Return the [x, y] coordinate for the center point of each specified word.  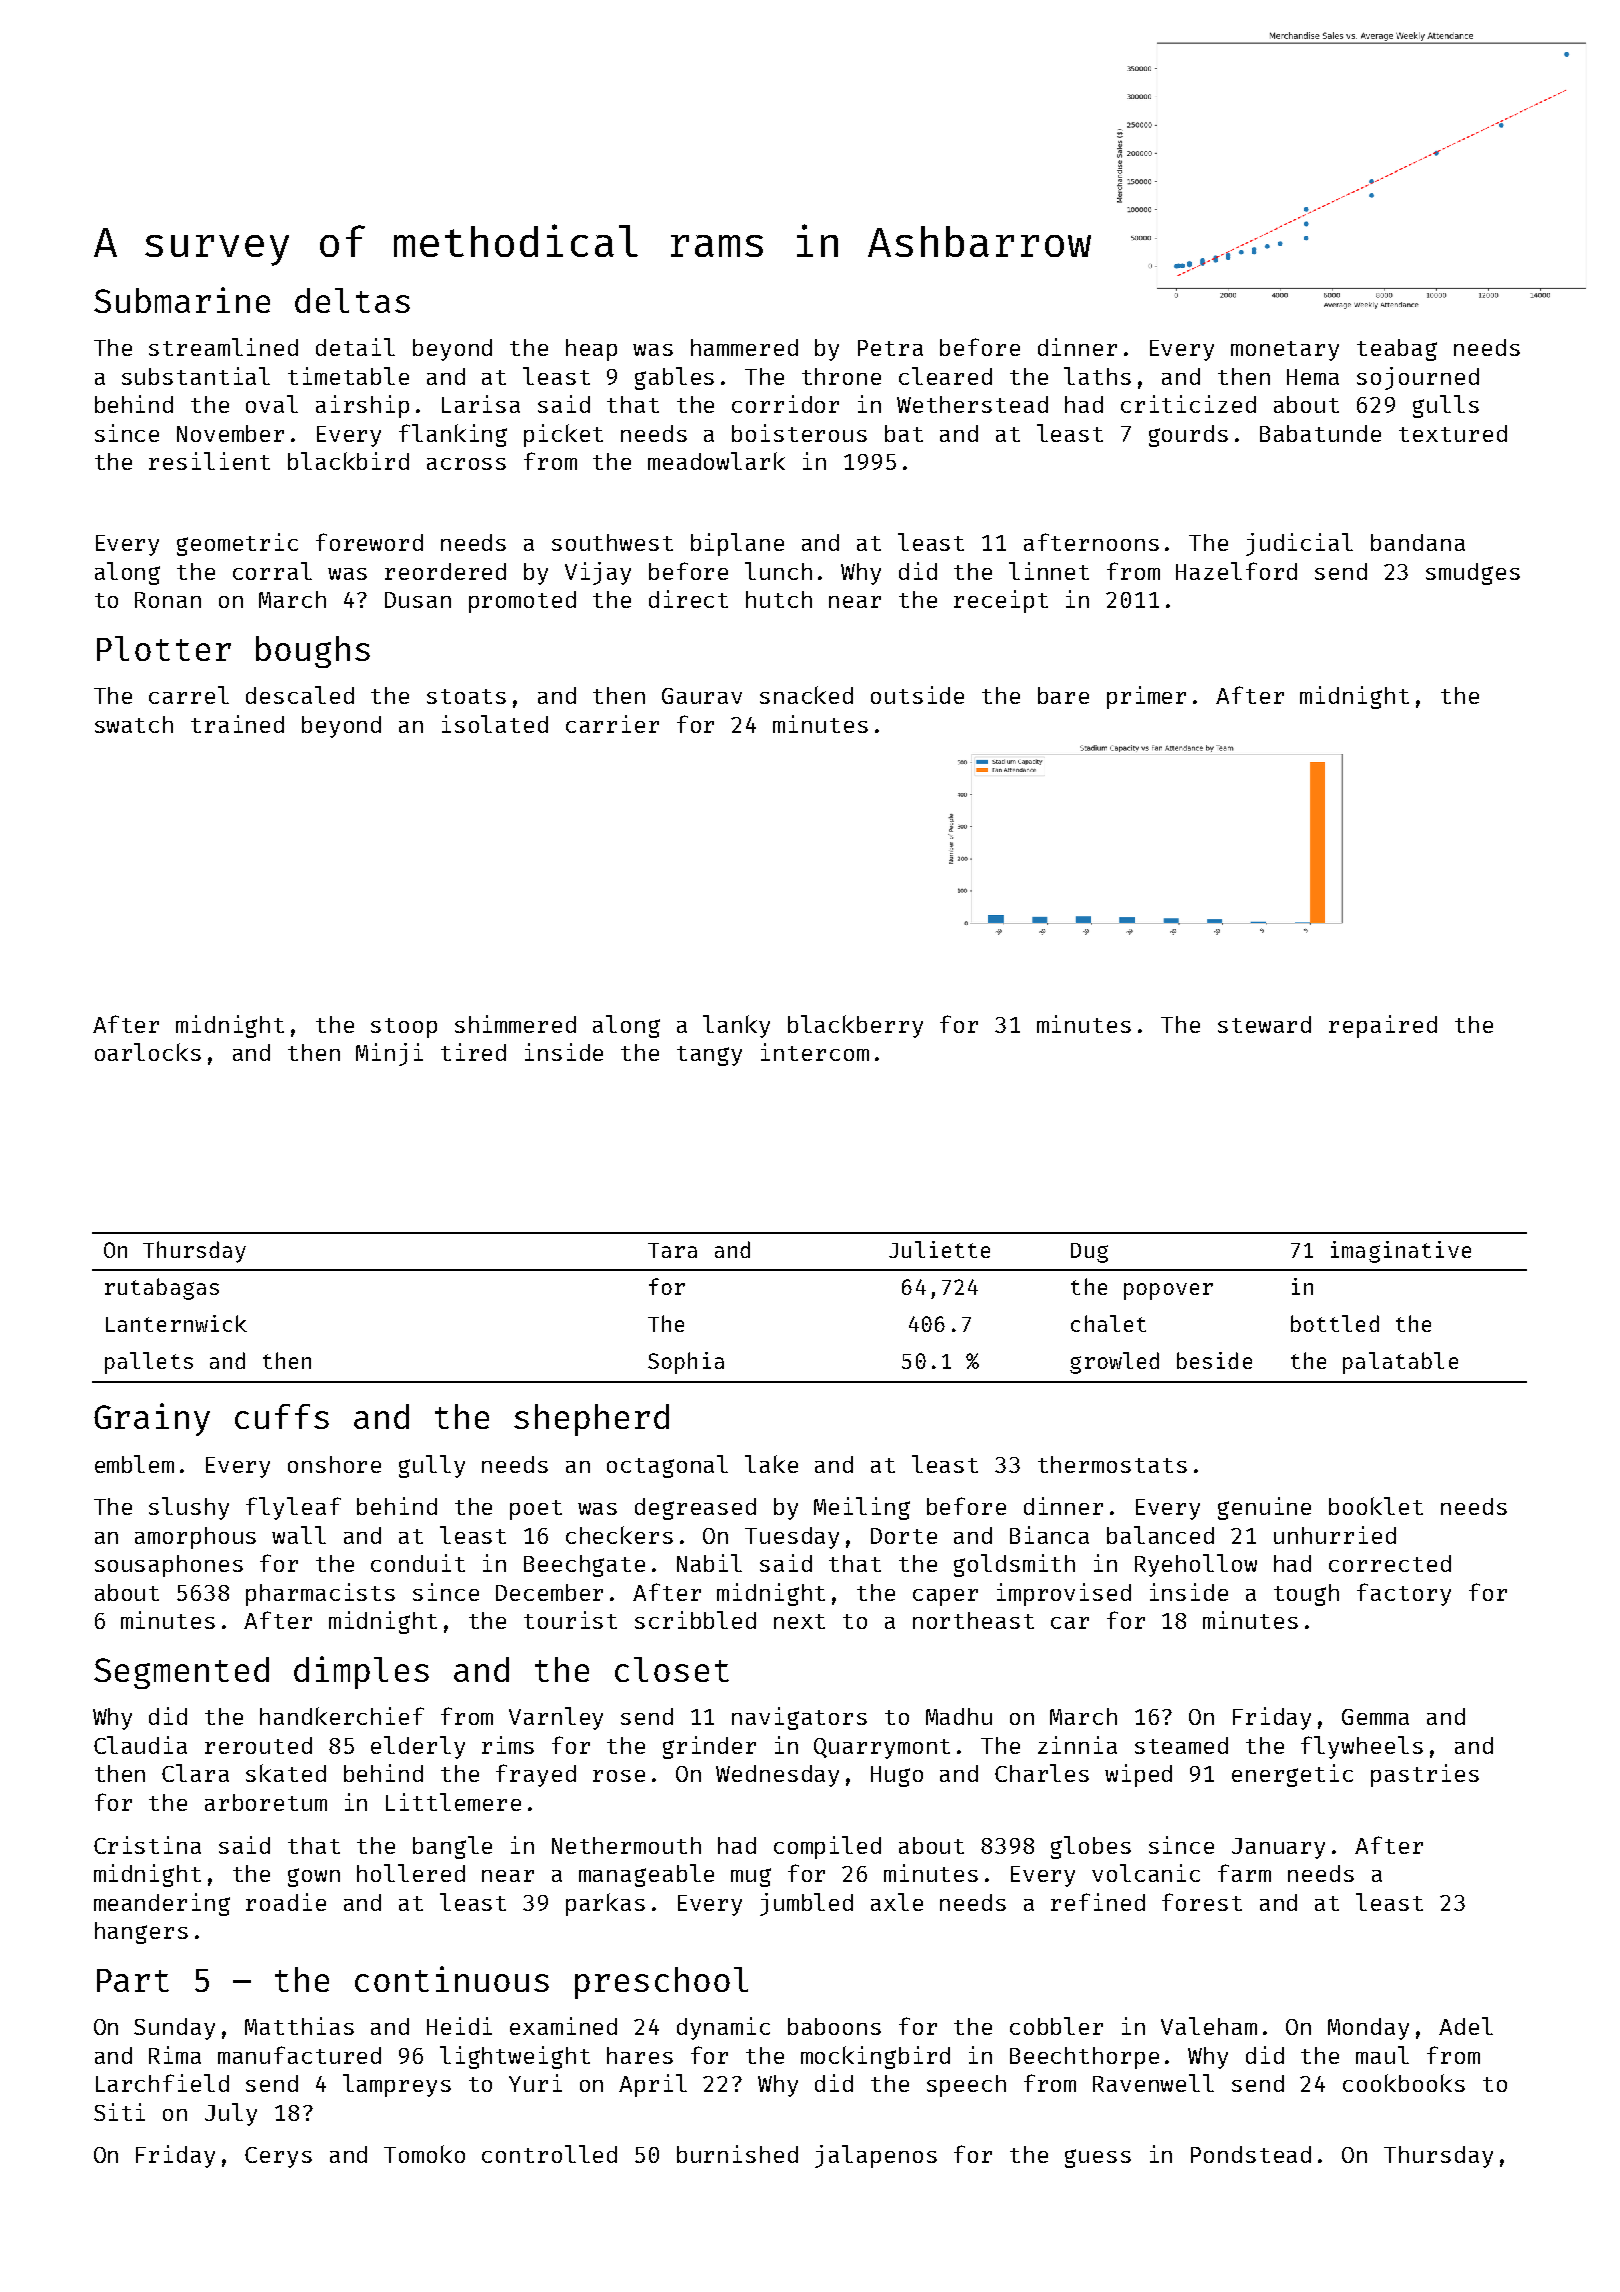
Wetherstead [972, 404]
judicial [1299, 544]
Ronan [168, 600]
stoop [404, 1028]
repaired [1383, 1026]
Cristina [147, 1845]
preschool [661, 1983]
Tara [672, 1250]
